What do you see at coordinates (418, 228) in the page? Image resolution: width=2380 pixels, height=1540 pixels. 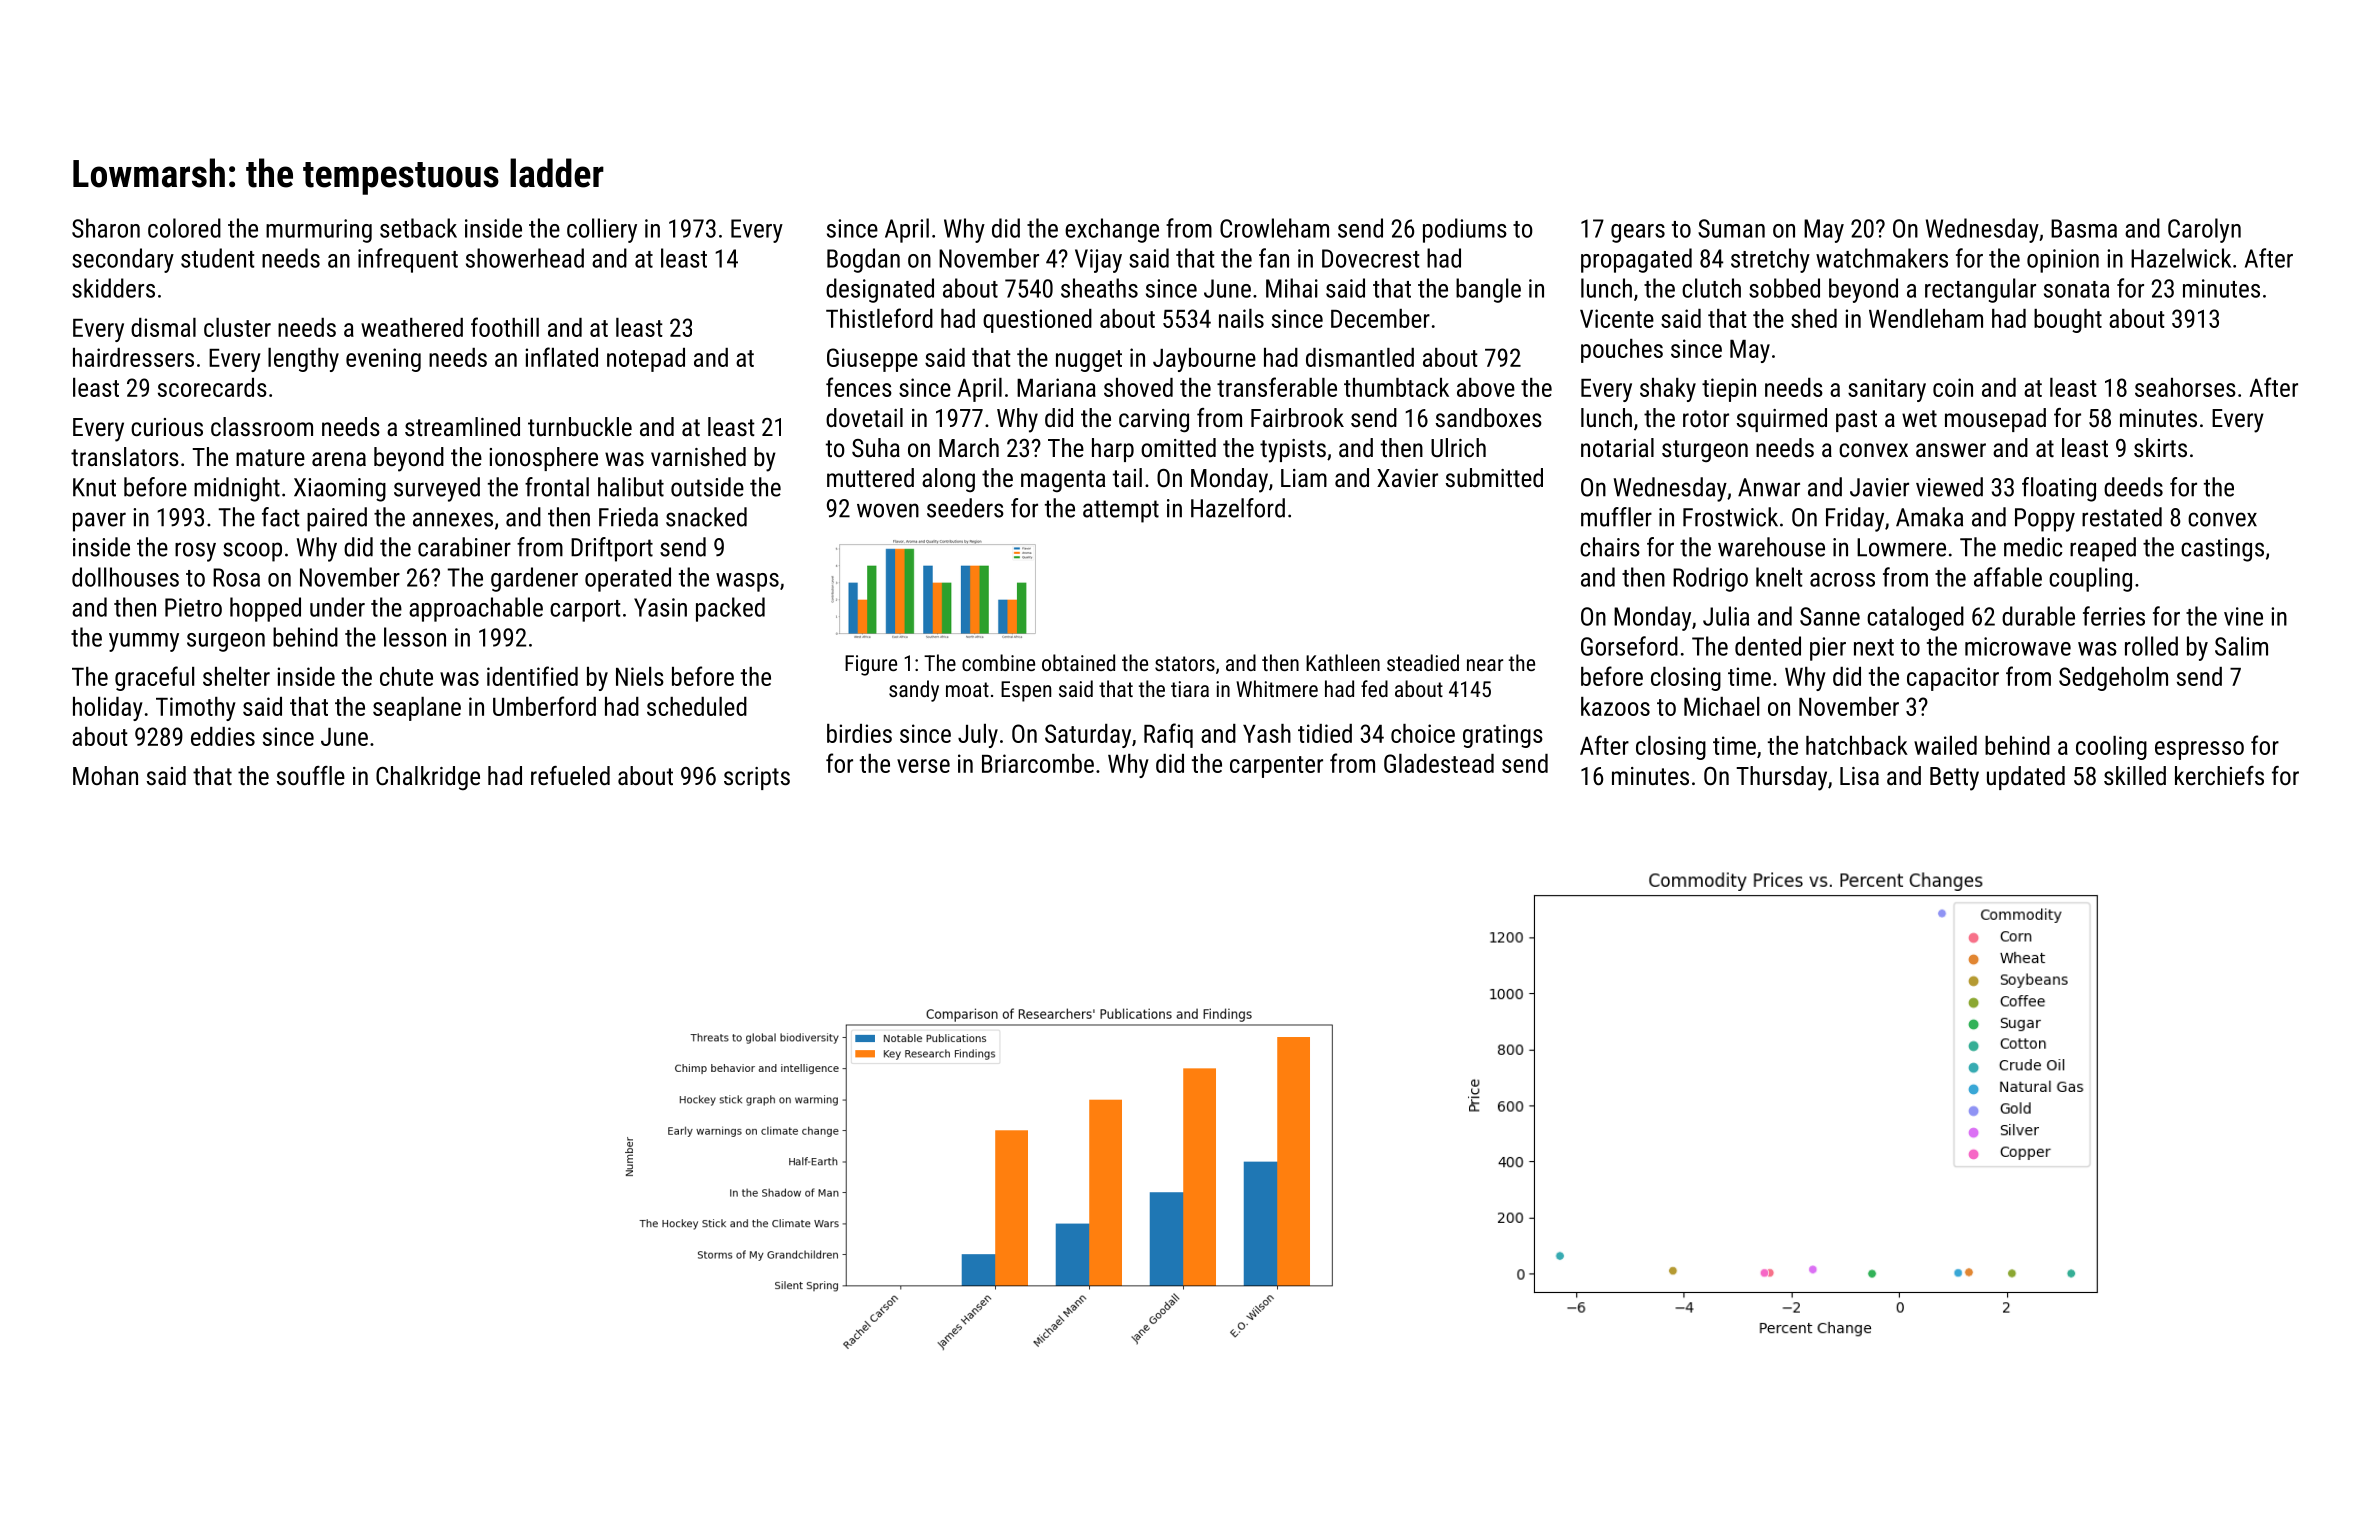 I see `setback` at bounding box center [418, 228].
